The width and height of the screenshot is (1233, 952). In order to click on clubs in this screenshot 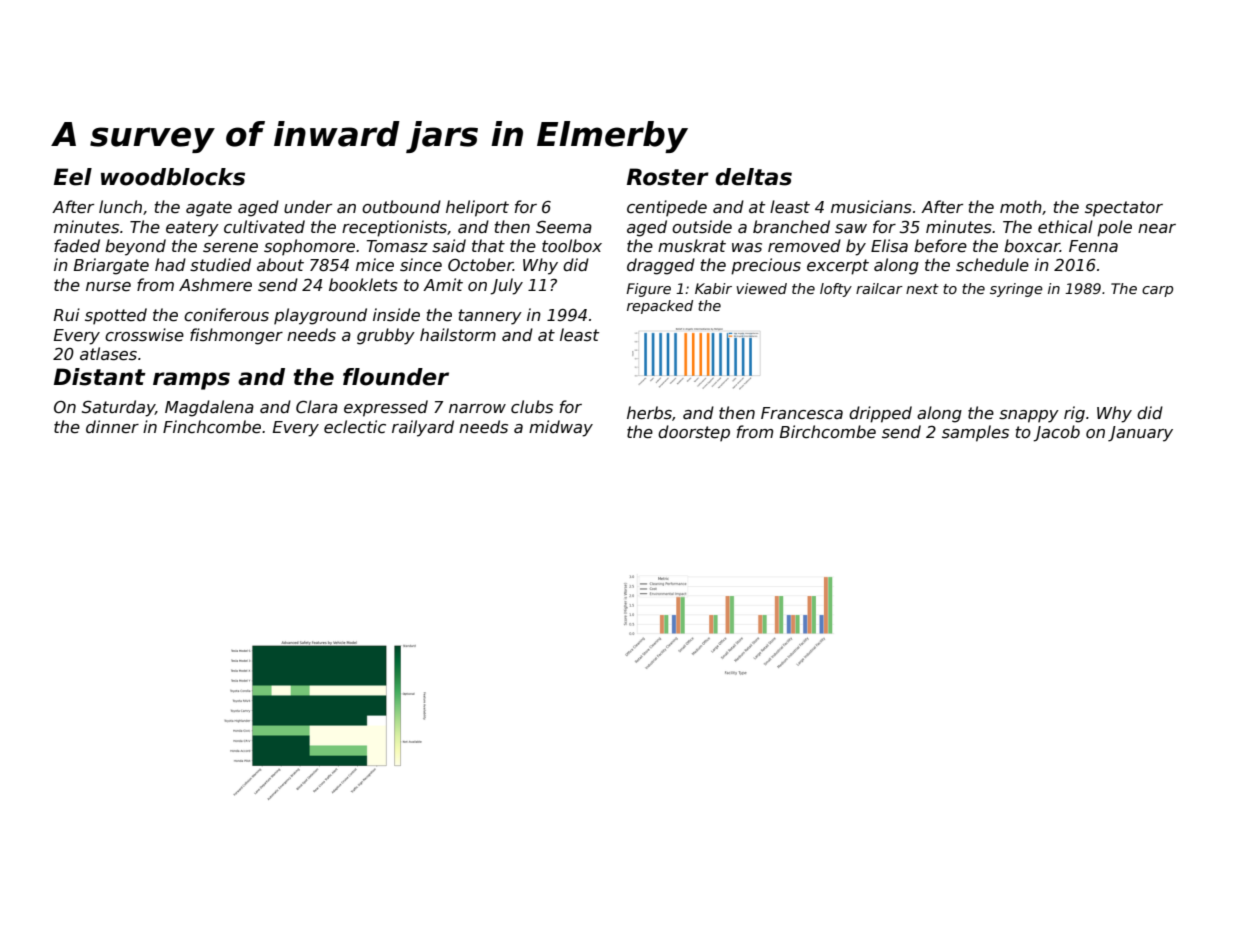, I will do `click(532, 407)`.
